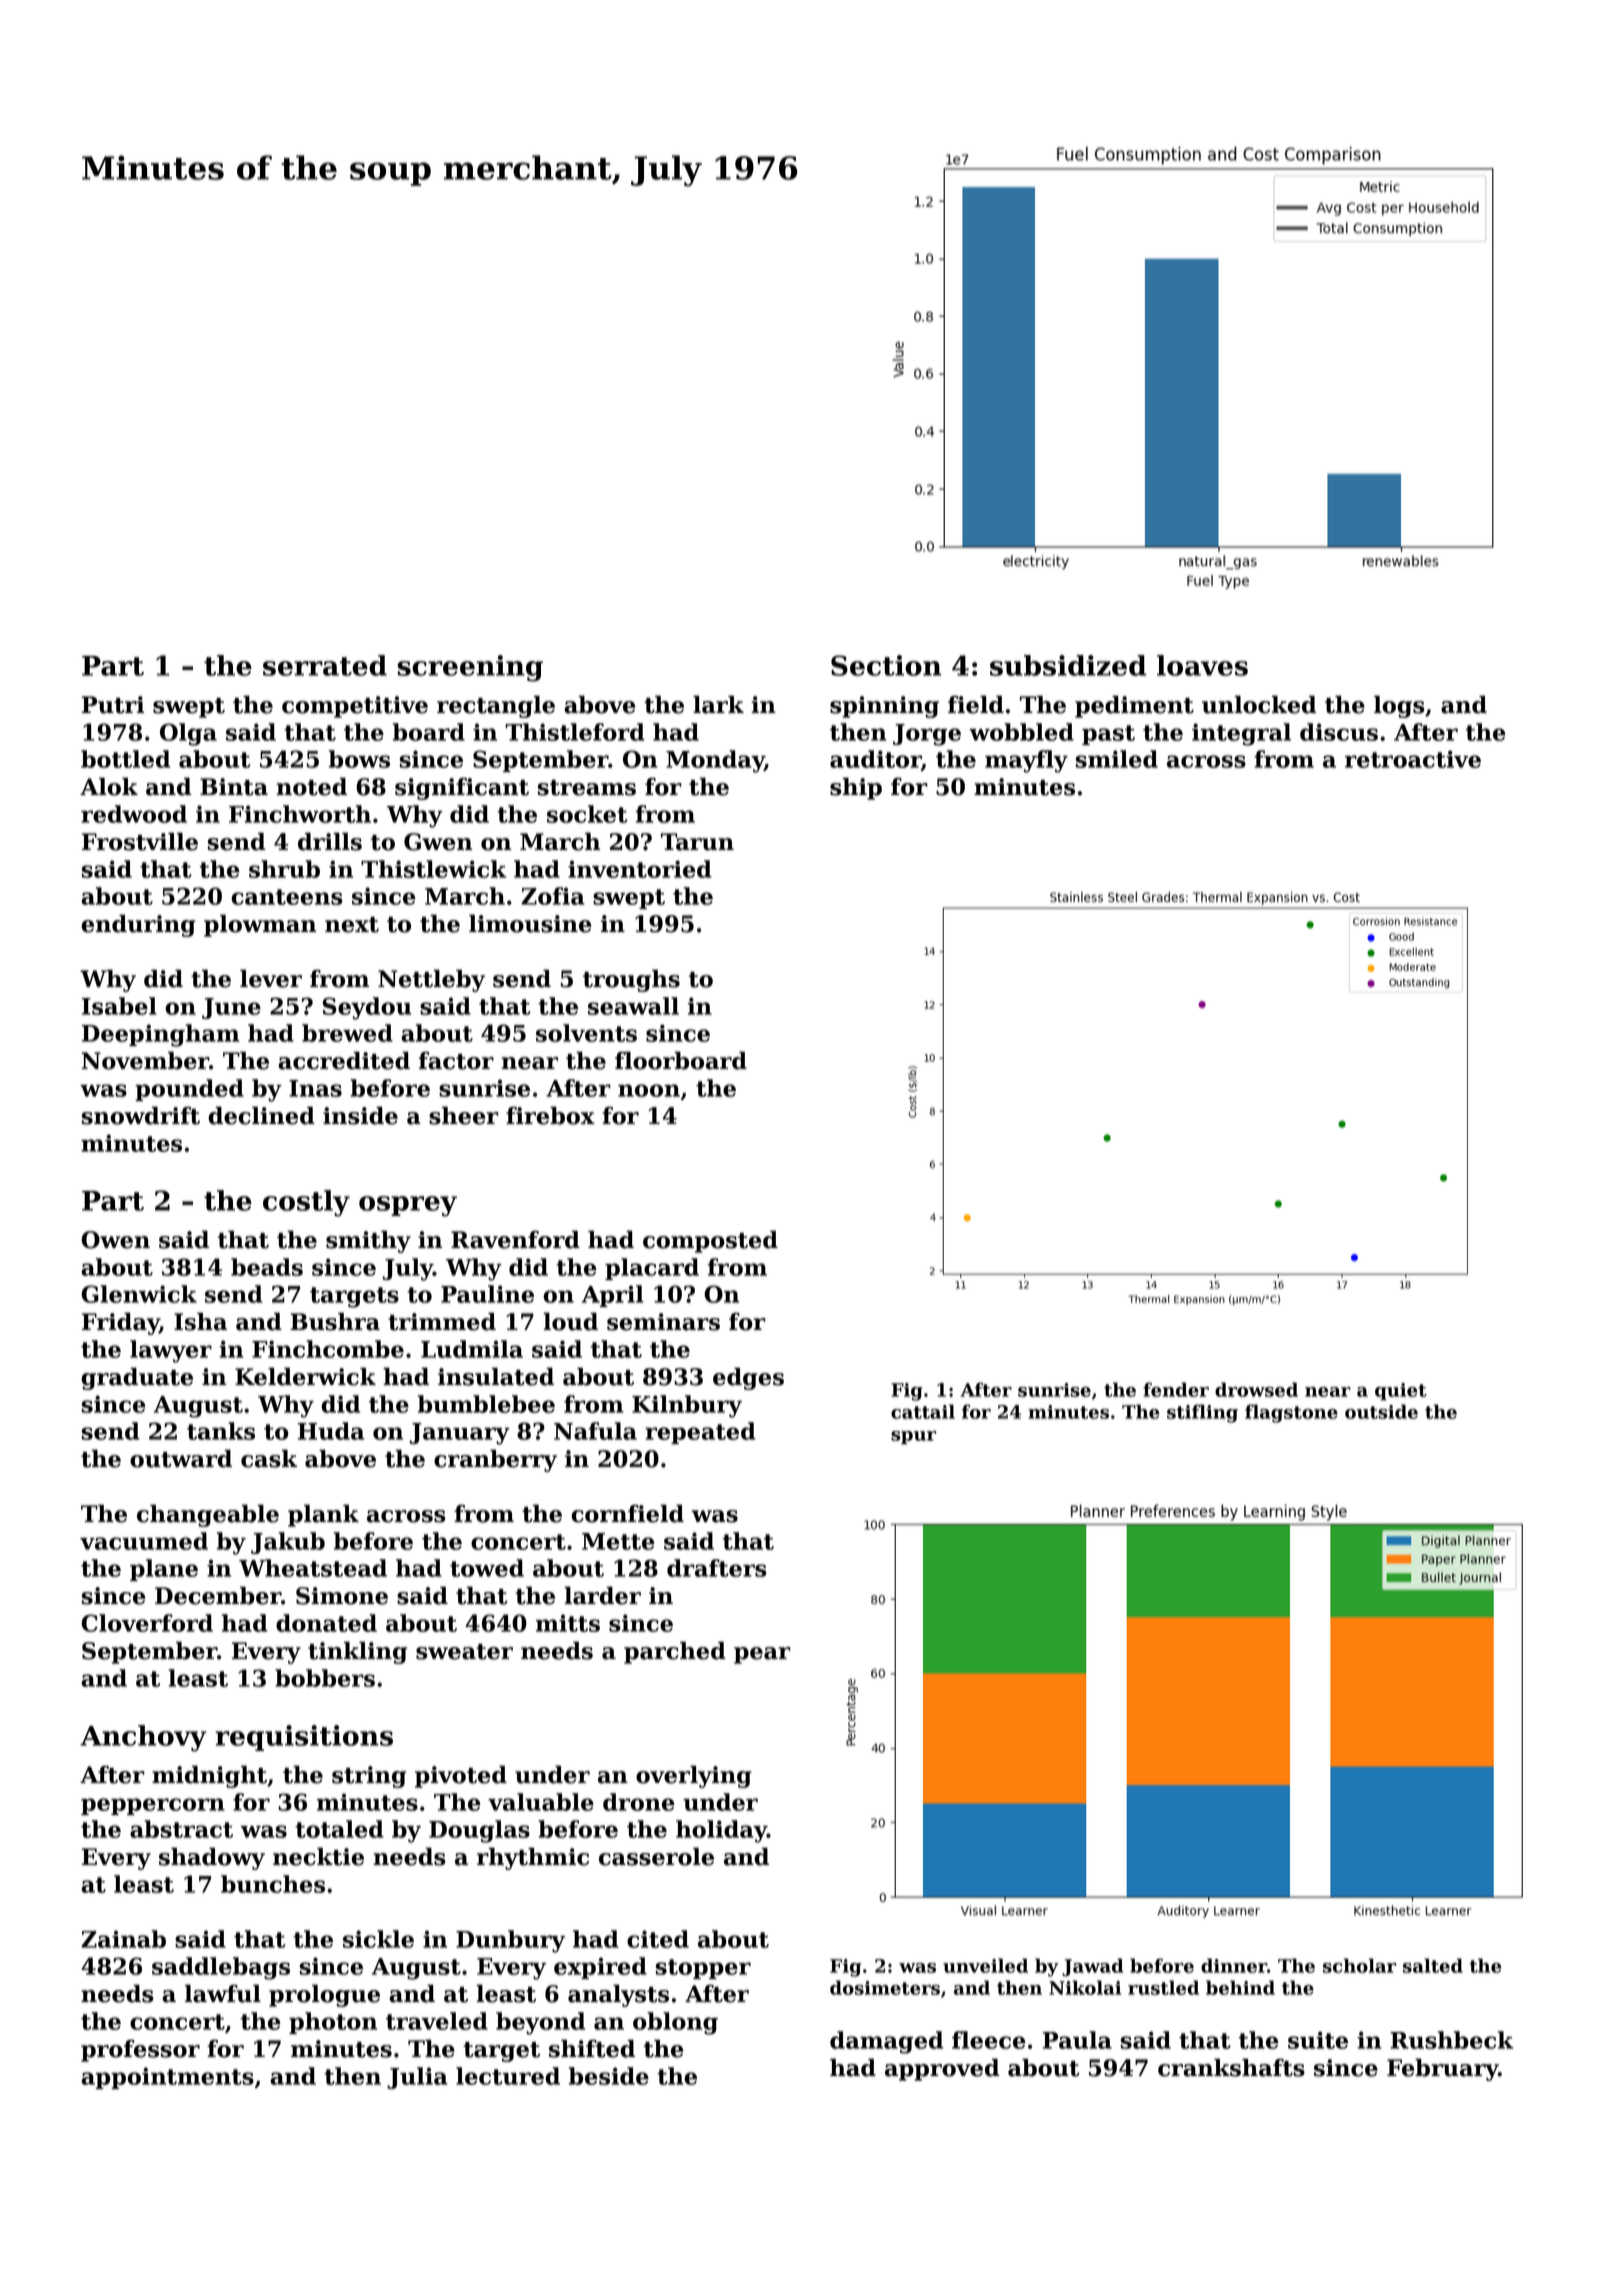 The height and width of the screenshot is (2292, 1620). What do you see at coordinates (1117, 759) in the screenshot?
I see `smiled` at bounding box center [1117, 759].
